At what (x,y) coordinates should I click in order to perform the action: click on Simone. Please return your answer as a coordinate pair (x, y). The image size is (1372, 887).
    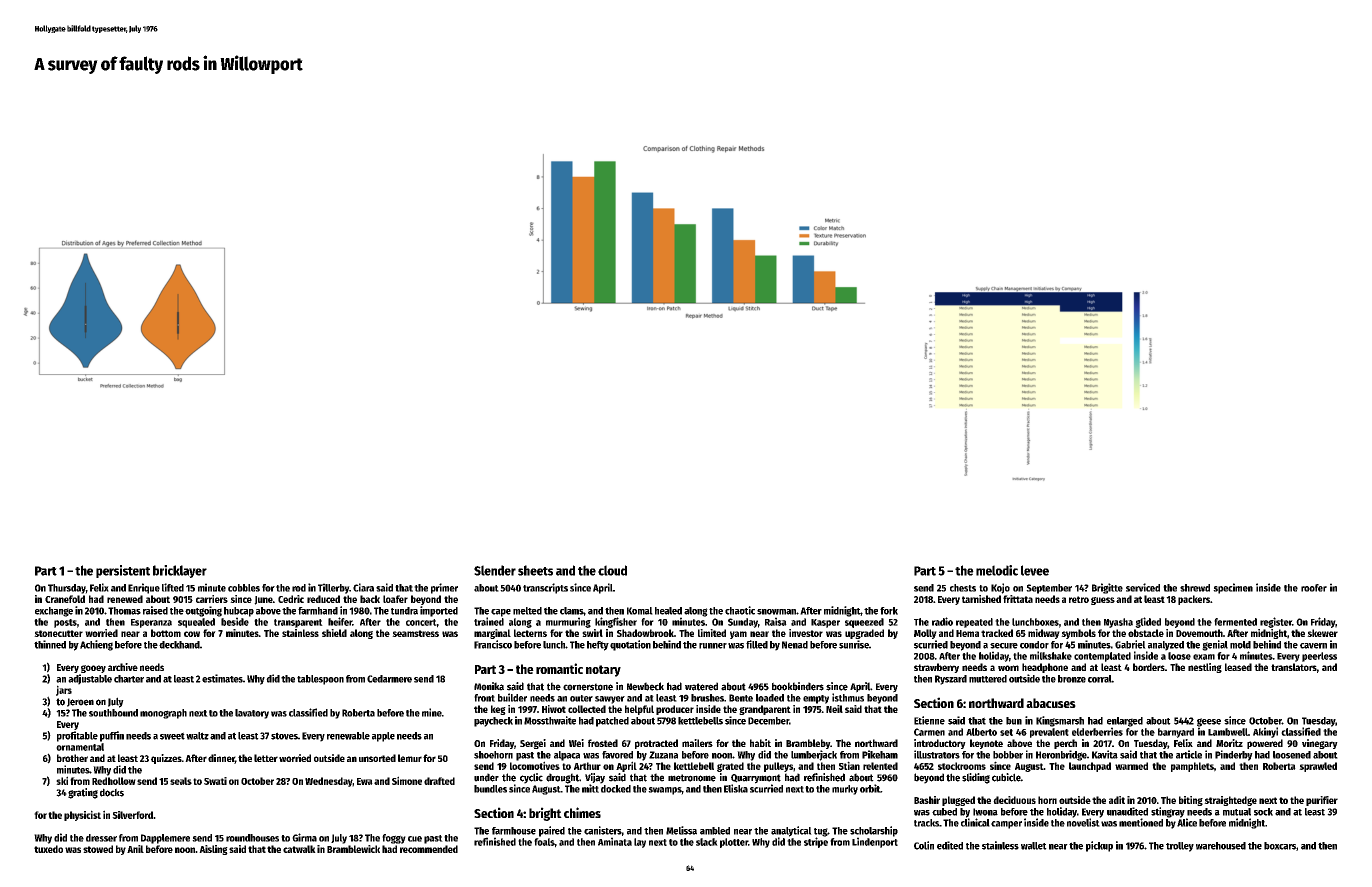
    Looking at the image, I should click on (407, 780).
